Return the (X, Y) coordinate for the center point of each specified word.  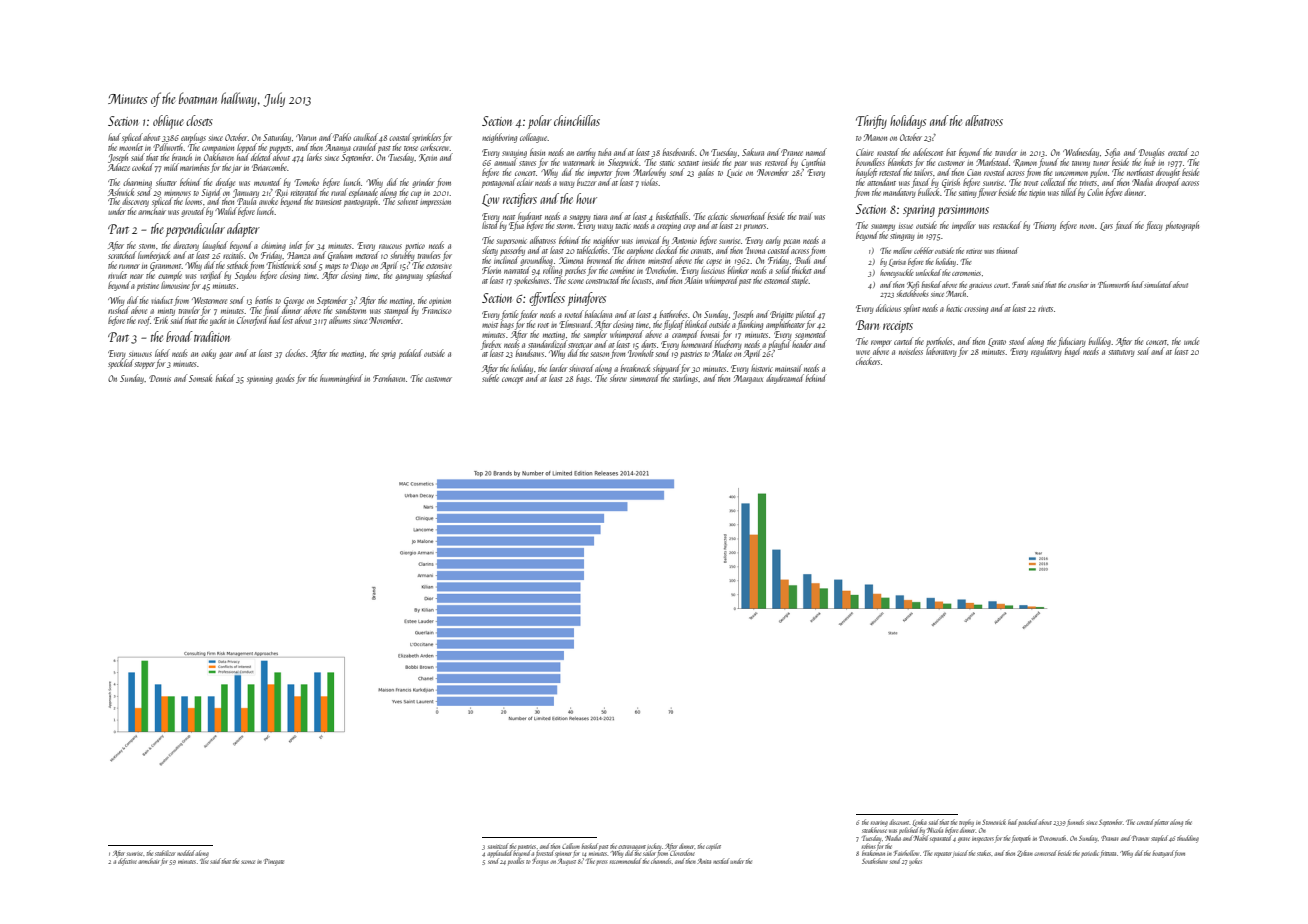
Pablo (342, 137)
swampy (883, 228)
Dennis (160, 378)
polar (540, 122)
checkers (868, 361)
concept (512, 380)
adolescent (928, 152)
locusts (641, 280)
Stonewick (994, 822)
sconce (248, 862)
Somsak (200, 378)
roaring (879, 824)
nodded (186, 853)
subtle (490, 378)
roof (144, 321)
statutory (1121, 353)
